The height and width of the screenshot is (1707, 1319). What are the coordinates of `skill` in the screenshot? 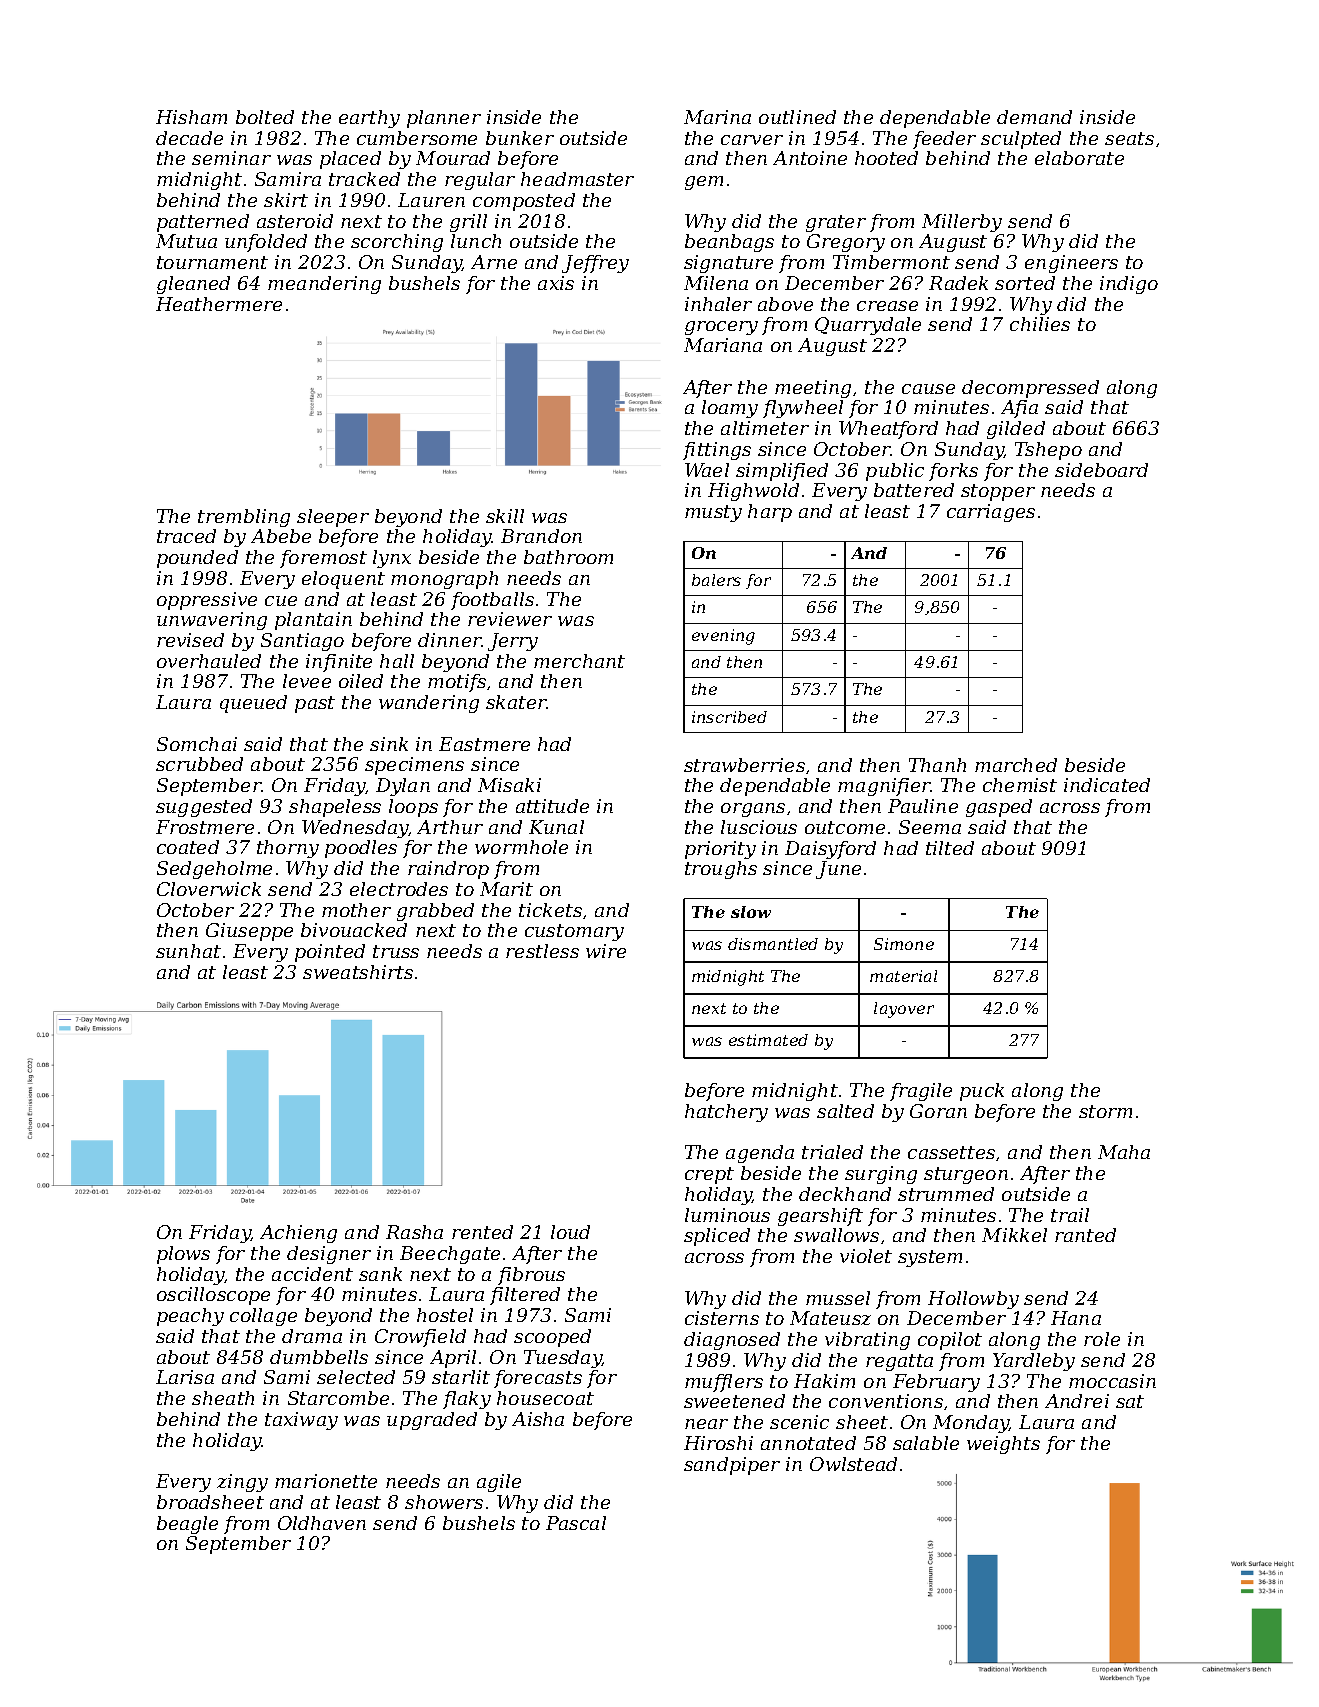 It's located at (505, 516).
